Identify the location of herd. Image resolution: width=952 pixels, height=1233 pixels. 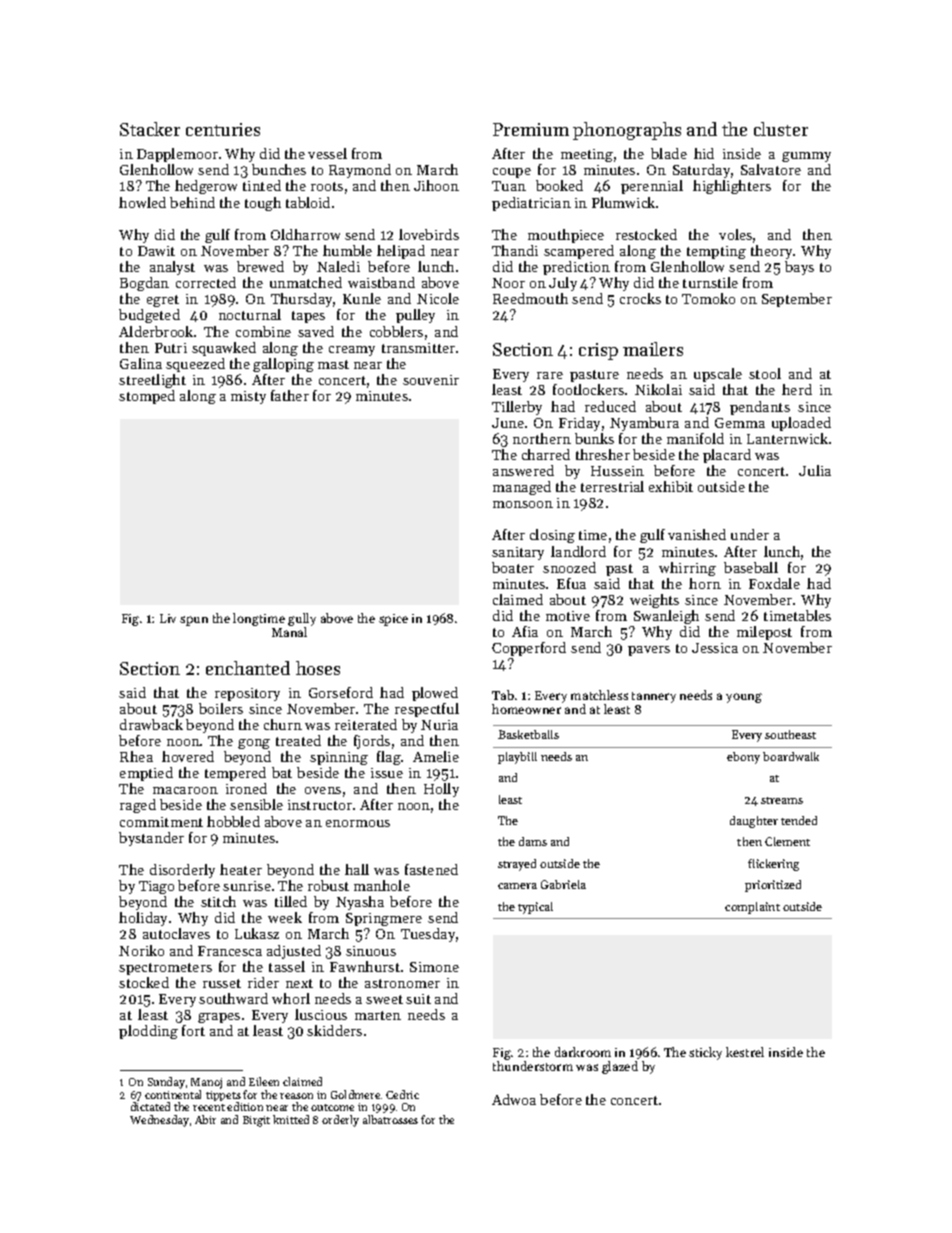
(797, 389).
